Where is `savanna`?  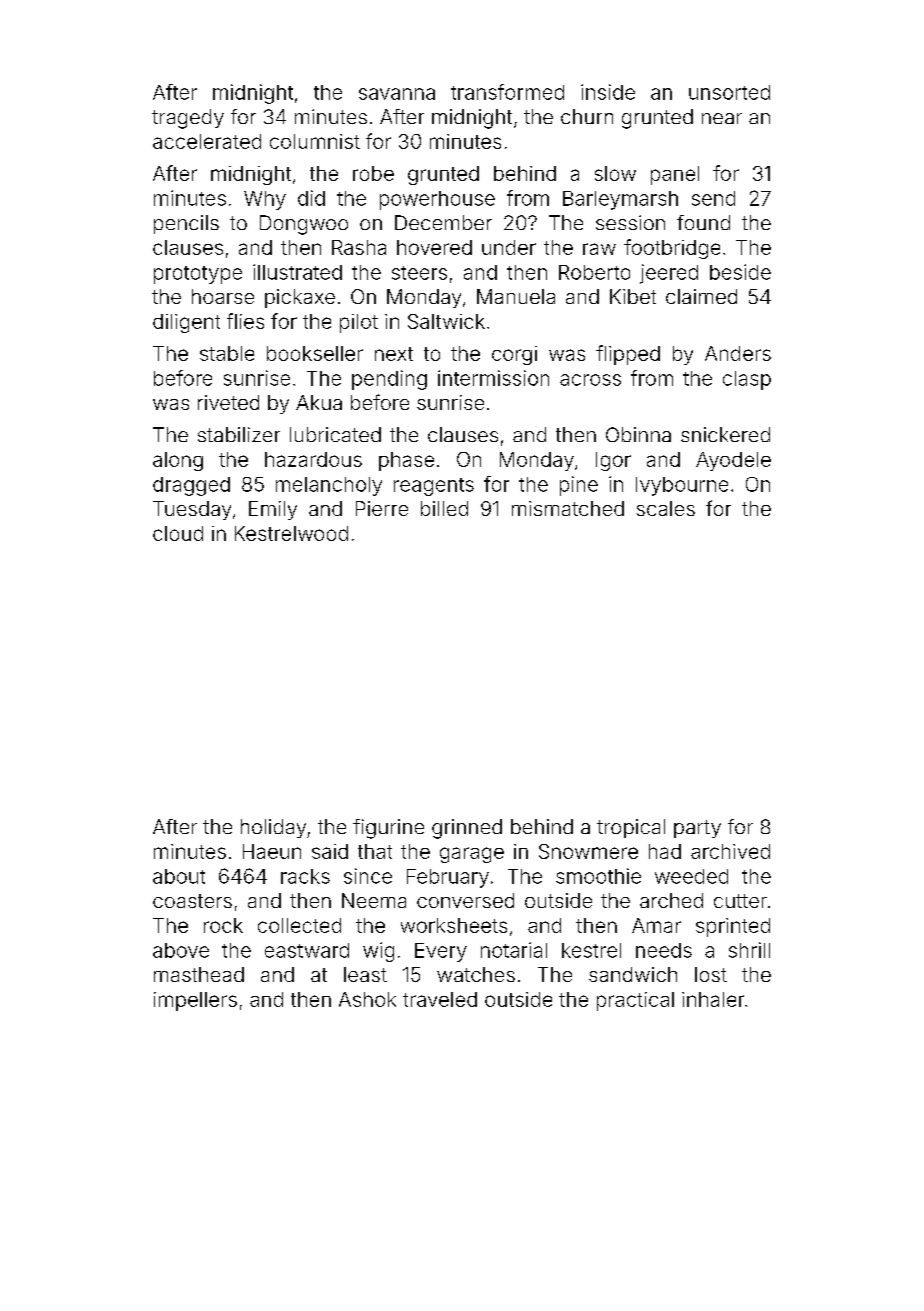 savanna is located at coordinates (397, 94).
